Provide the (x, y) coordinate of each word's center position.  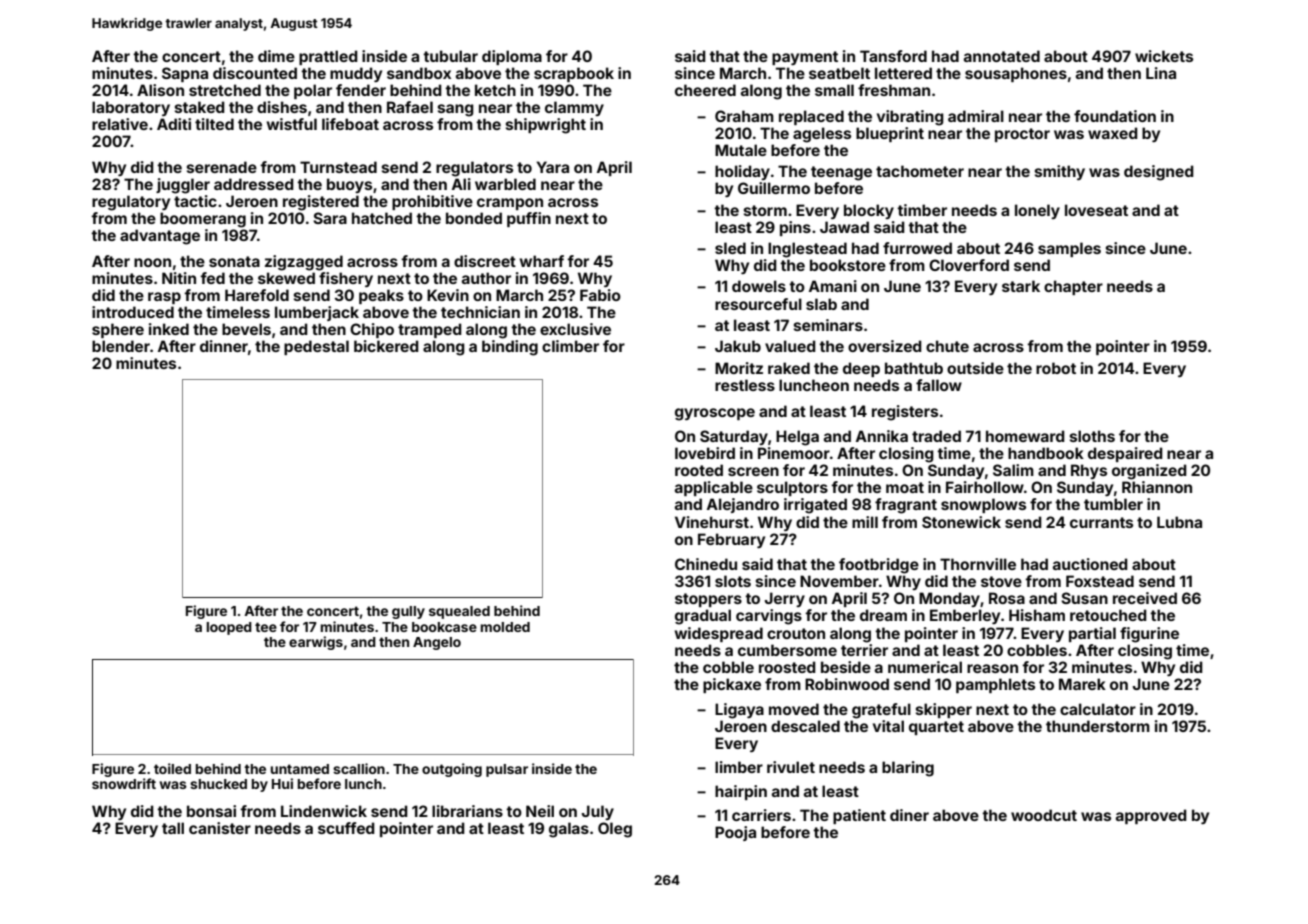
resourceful (758, 304)
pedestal (316, 347)
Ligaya (739, 711)
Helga (797, 438)
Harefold (257, 295)
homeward (1025, 436)
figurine (1149, 635)
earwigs (316, 643)
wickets (1164, 56)
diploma (512, 57)
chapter (1073, 287)
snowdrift (124, 783)
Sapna (185, 74)
